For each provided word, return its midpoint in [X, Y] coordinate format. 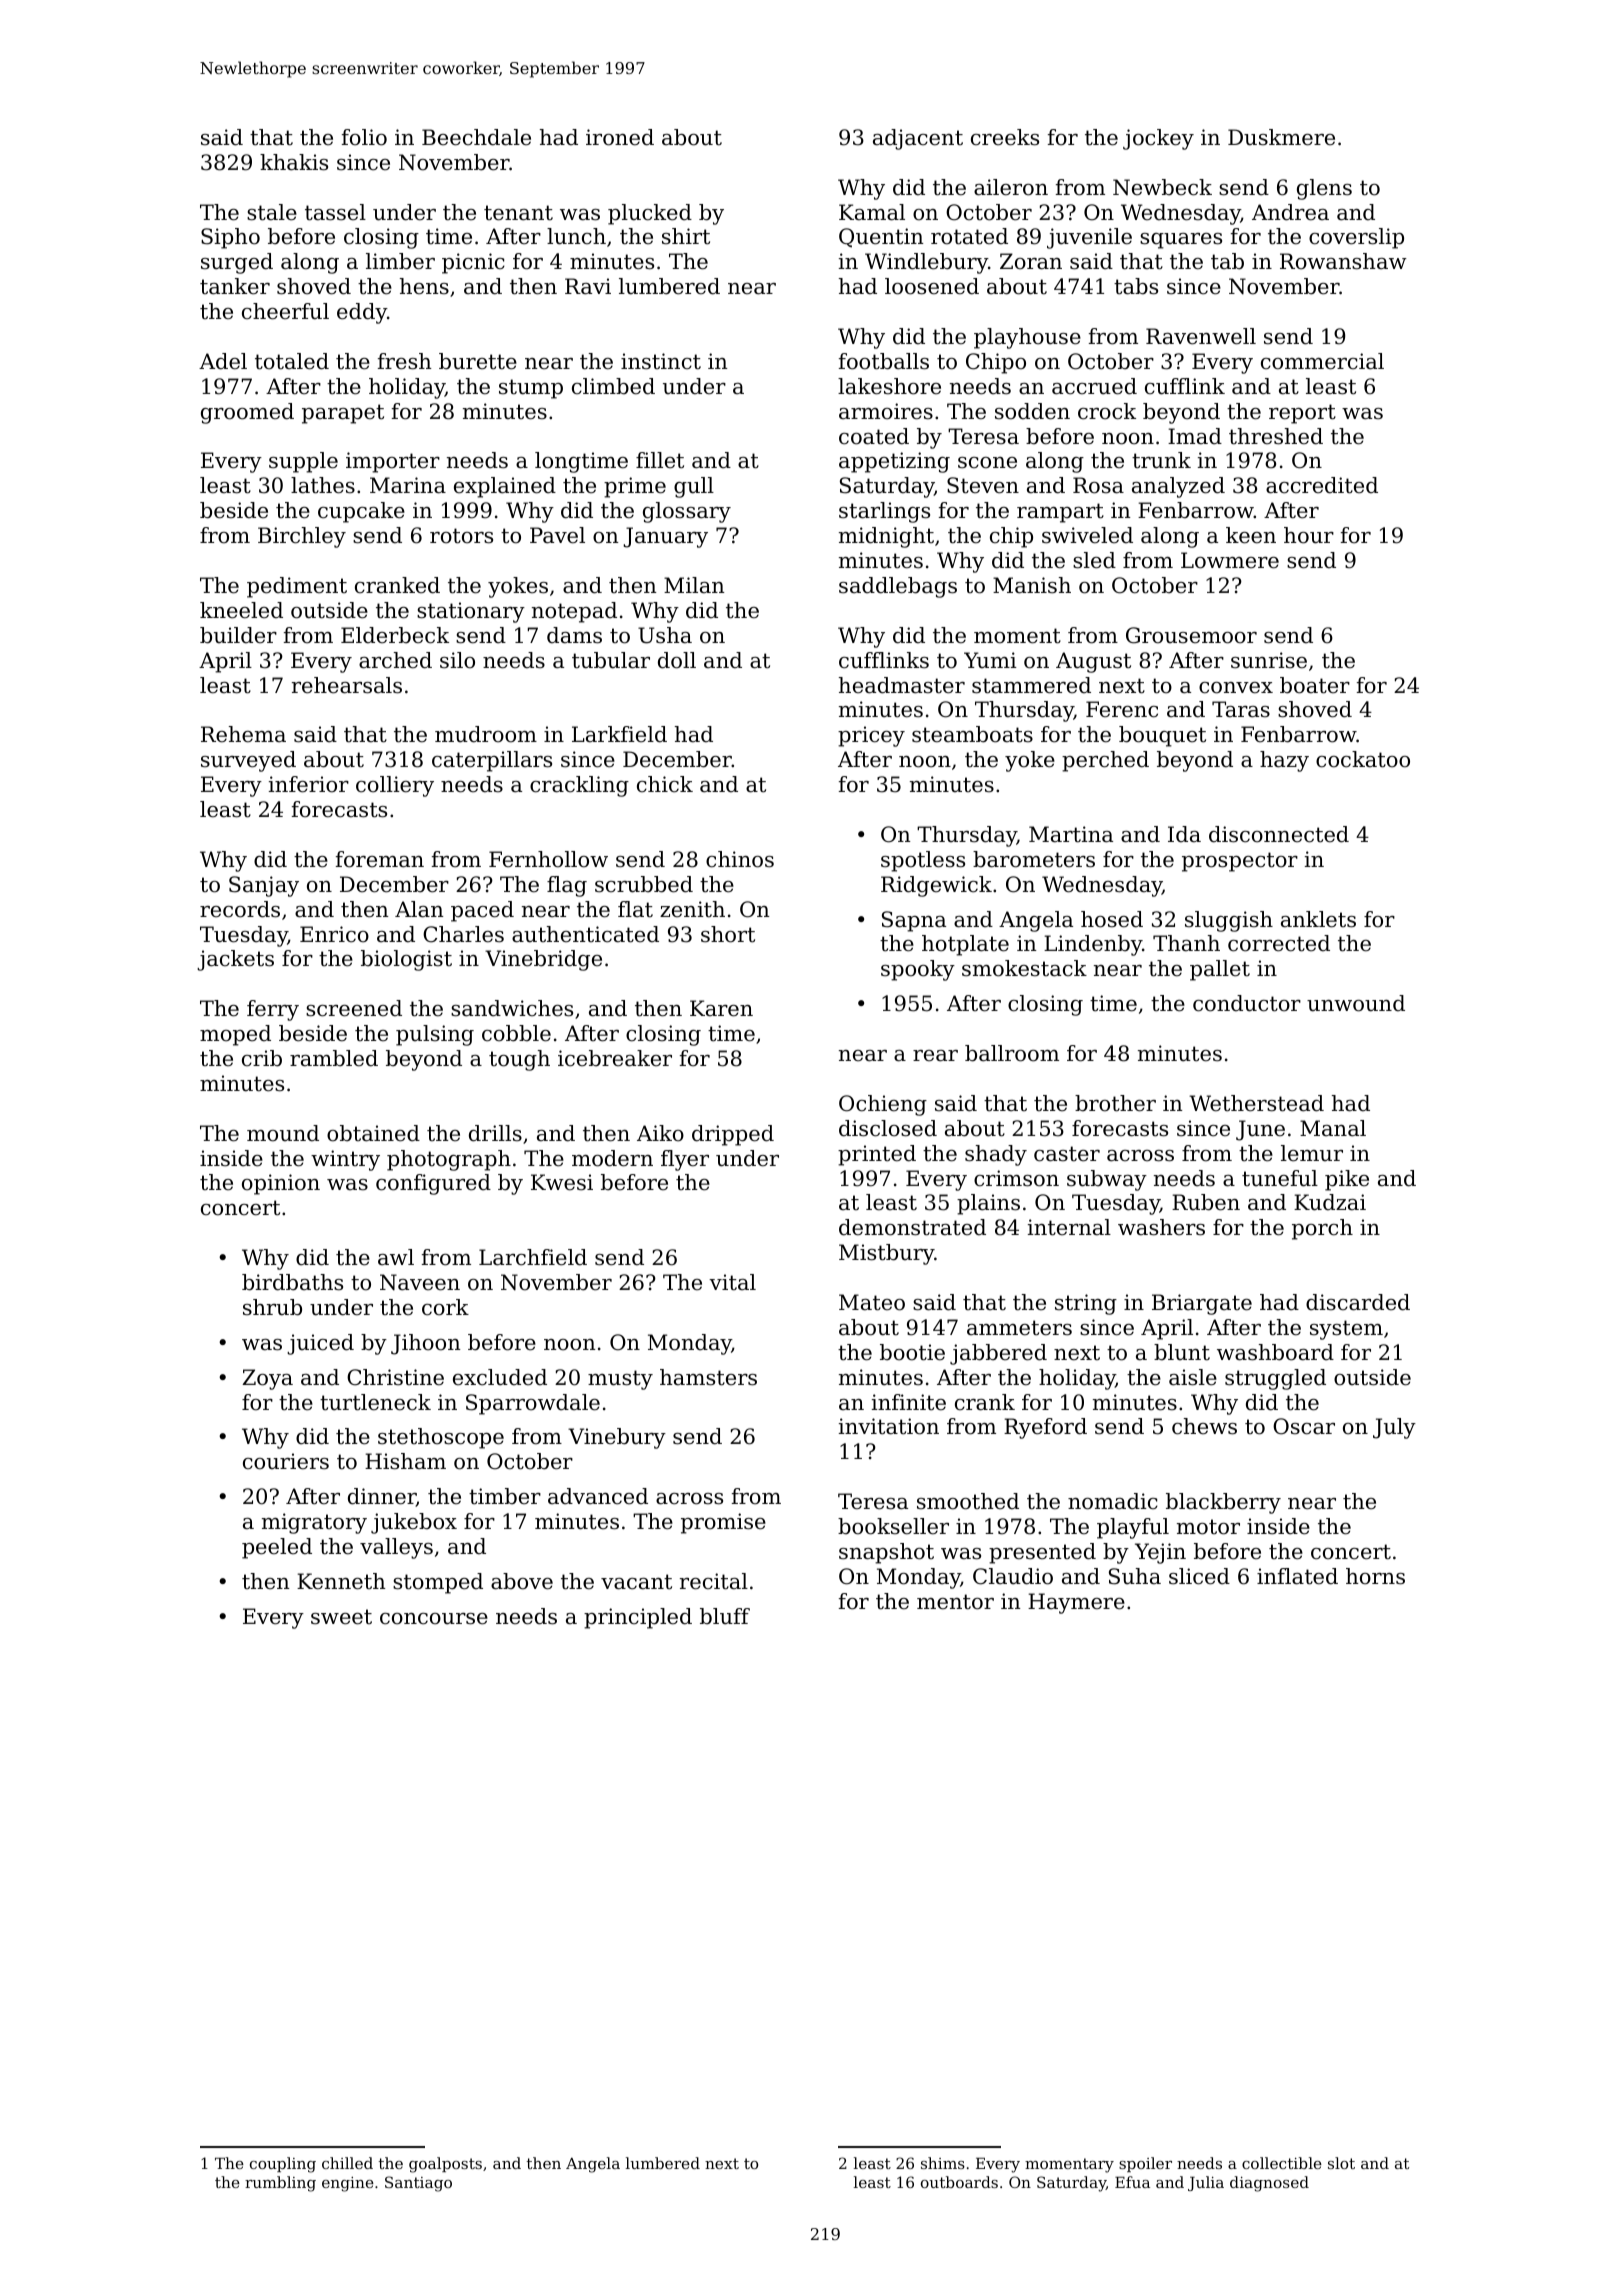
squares [1181, 241]
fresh [405, 361]
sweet [341, 1617]
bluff [725, 1616]
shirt [686, 236]
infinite [909, 1402]
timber [505, 1496]
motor [1208, 1527]
